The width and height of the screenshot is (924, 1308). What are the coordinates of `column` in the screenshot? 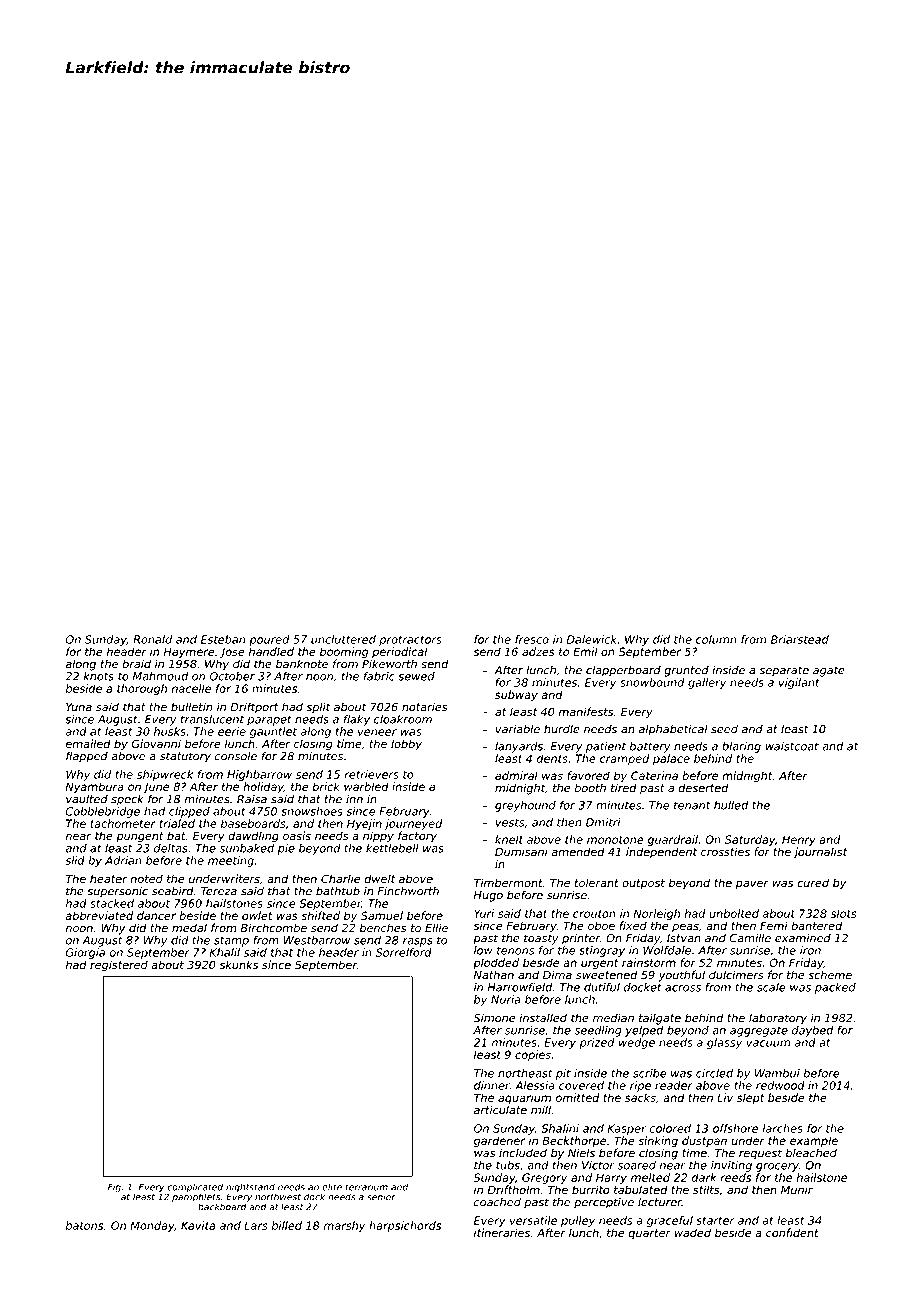 It's located at (716, 639).
